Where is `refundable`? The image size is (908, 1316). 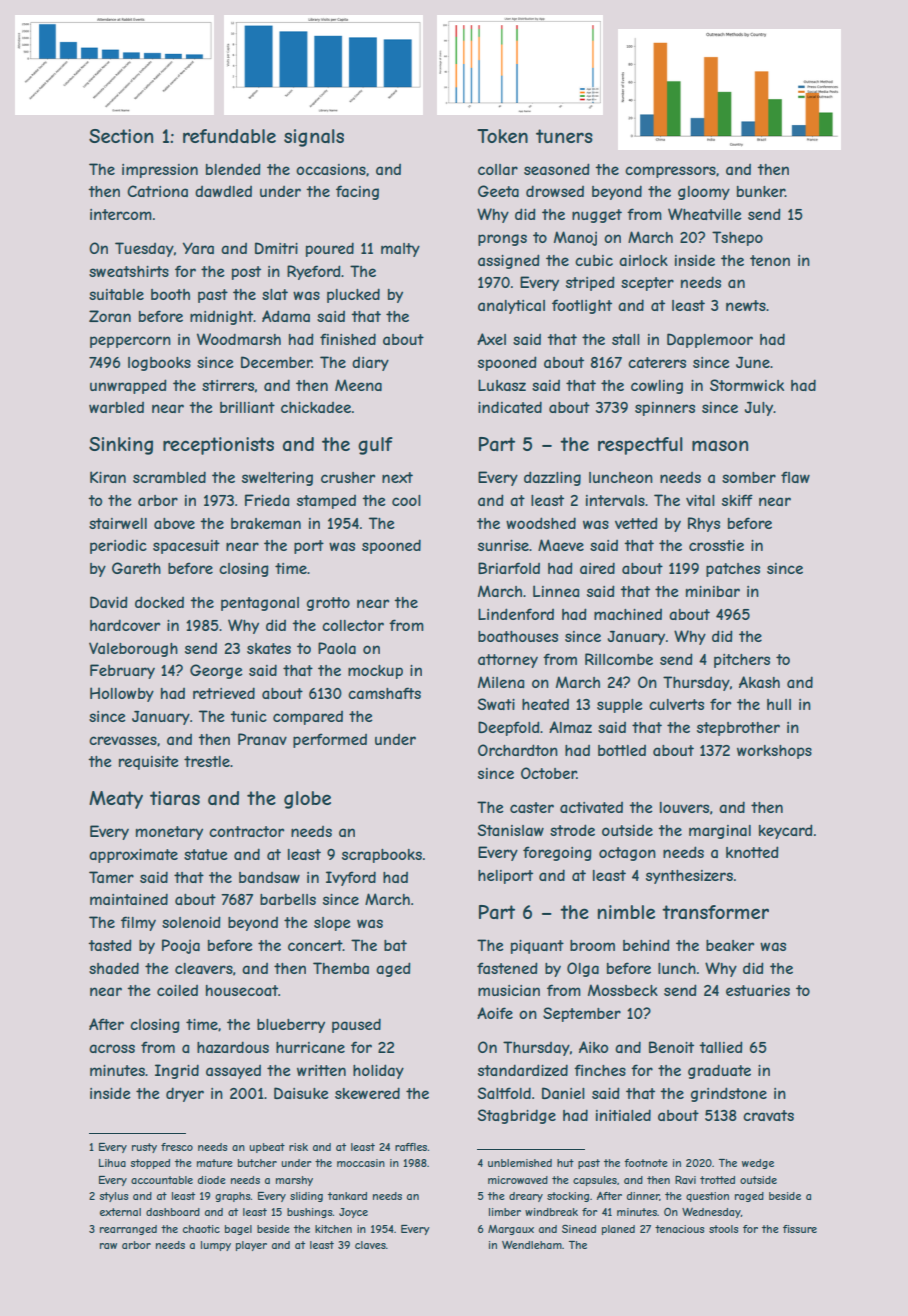 refundable is located at coordinates (229, 136).
